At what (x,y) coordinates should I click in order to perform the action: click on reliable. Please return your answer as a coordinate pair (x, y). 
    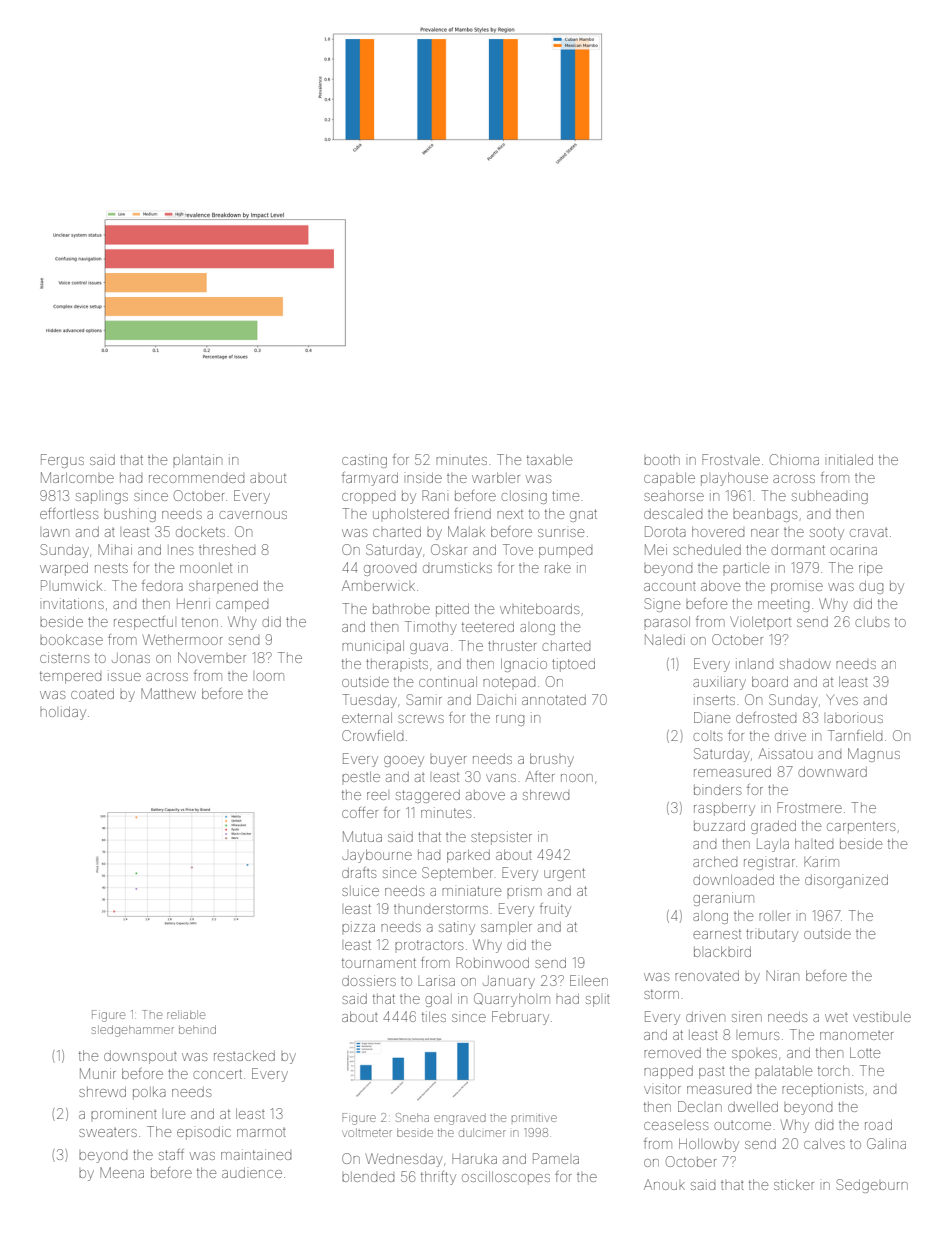
    Looking at the image, I should click on (186, 1014).
